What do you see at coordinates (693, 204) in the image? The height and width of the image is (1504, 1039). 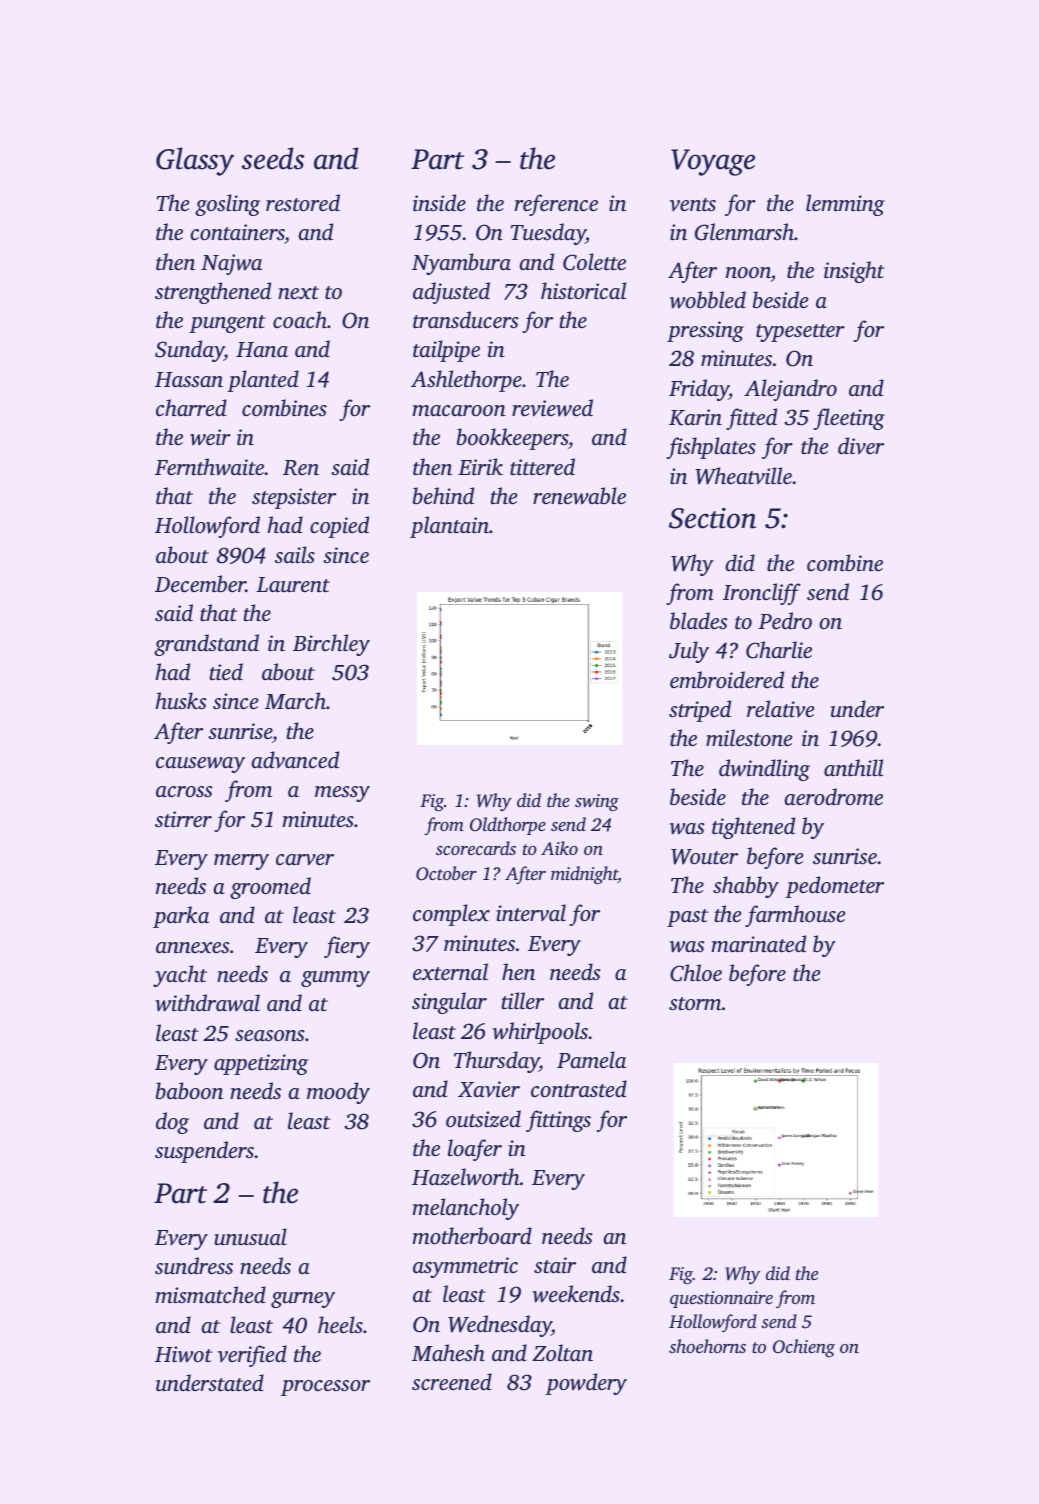 I see `vents` at bounding box center [693, 204].
